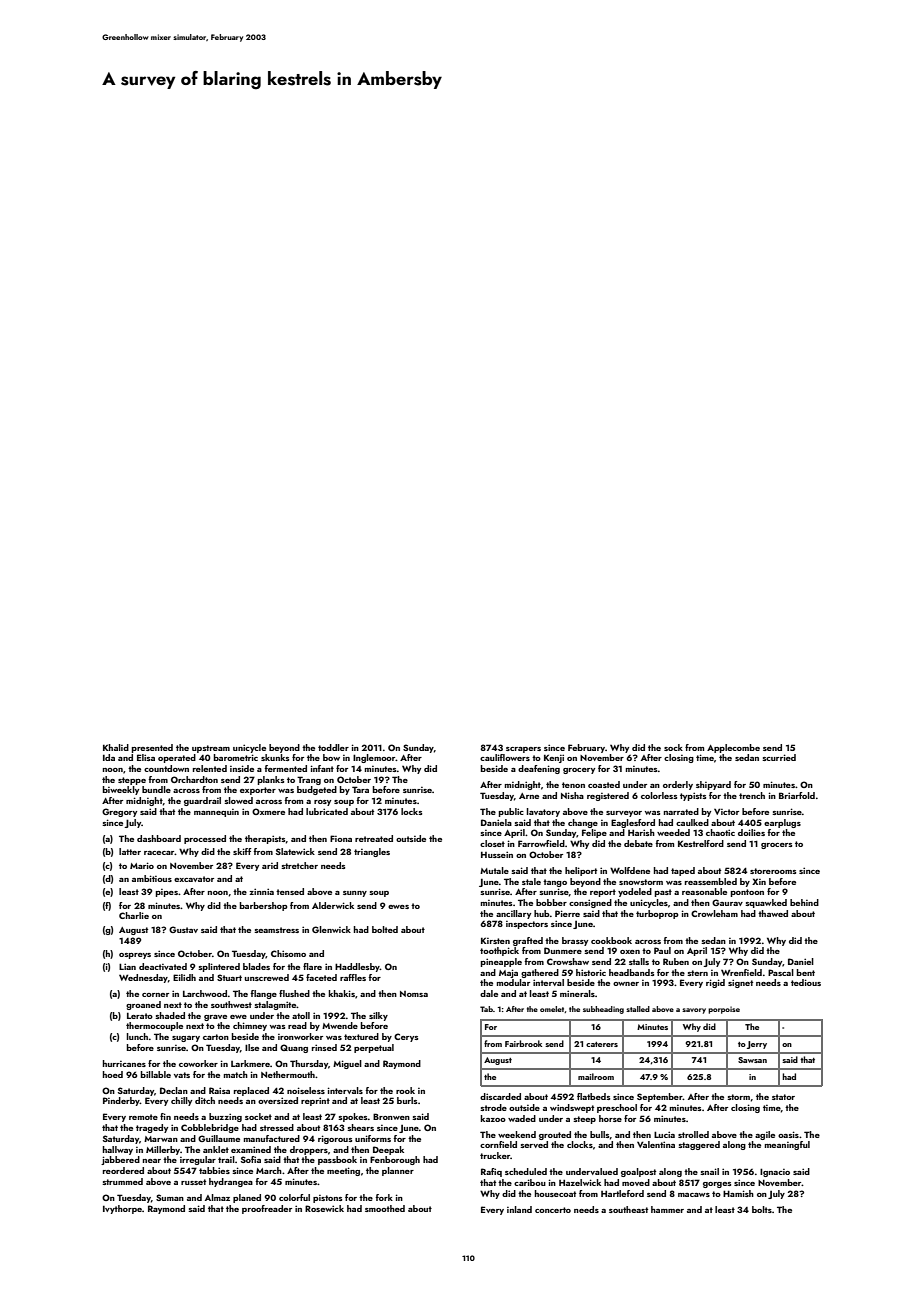  What do you see at coordinates (374, 758) in the screenshot?
I see `Inglemoor` at bounding box center [374, 758].
